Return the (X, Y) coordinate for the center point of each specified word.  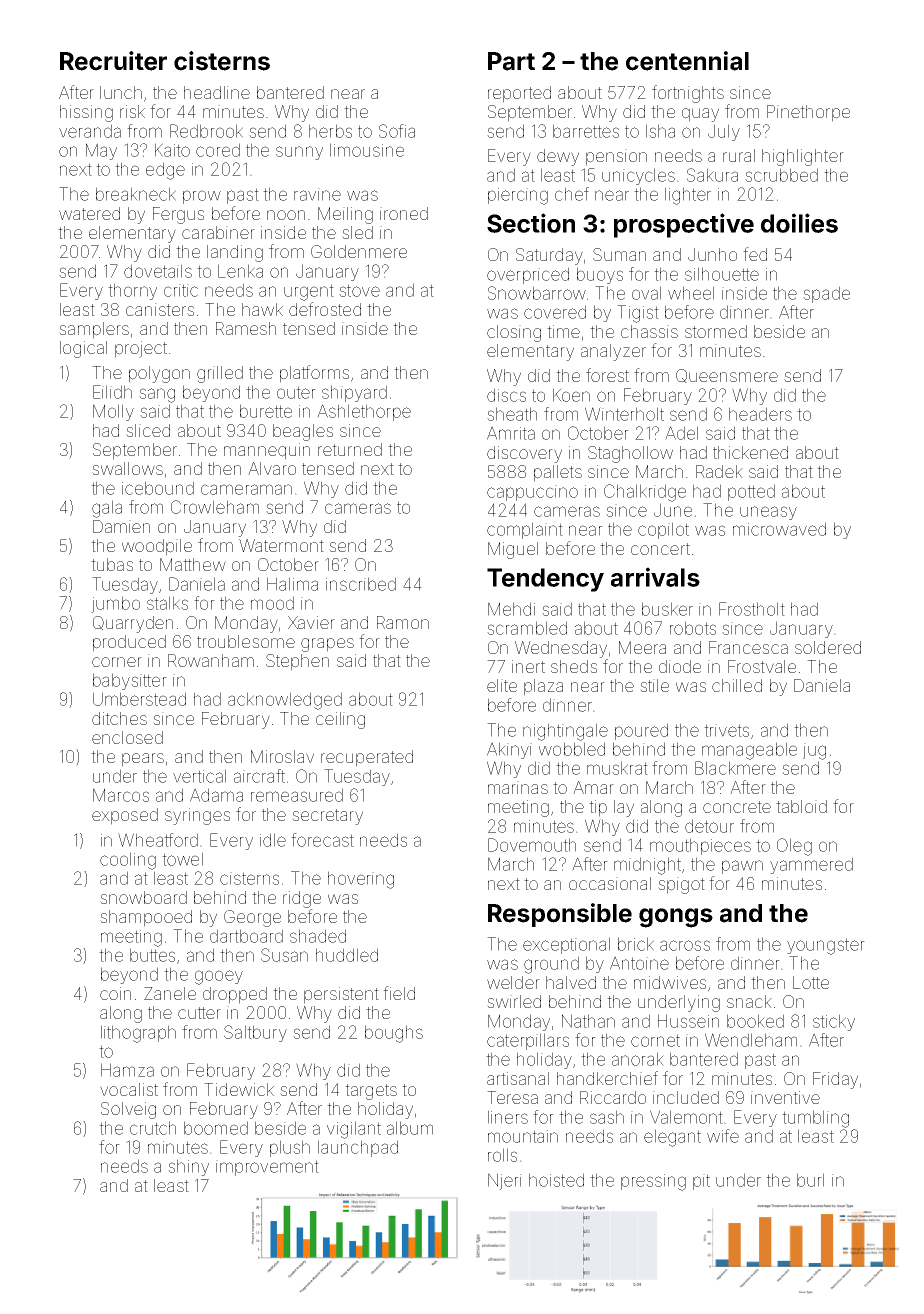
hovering (361, 880)
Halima (292, 584)
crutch (153, 1128)
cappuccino (532, 493)
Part (511, 61)
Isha (660, 131)
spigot (681, 885)
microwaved (779, 529)
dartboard (246, 936)
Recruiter (113, 61)
